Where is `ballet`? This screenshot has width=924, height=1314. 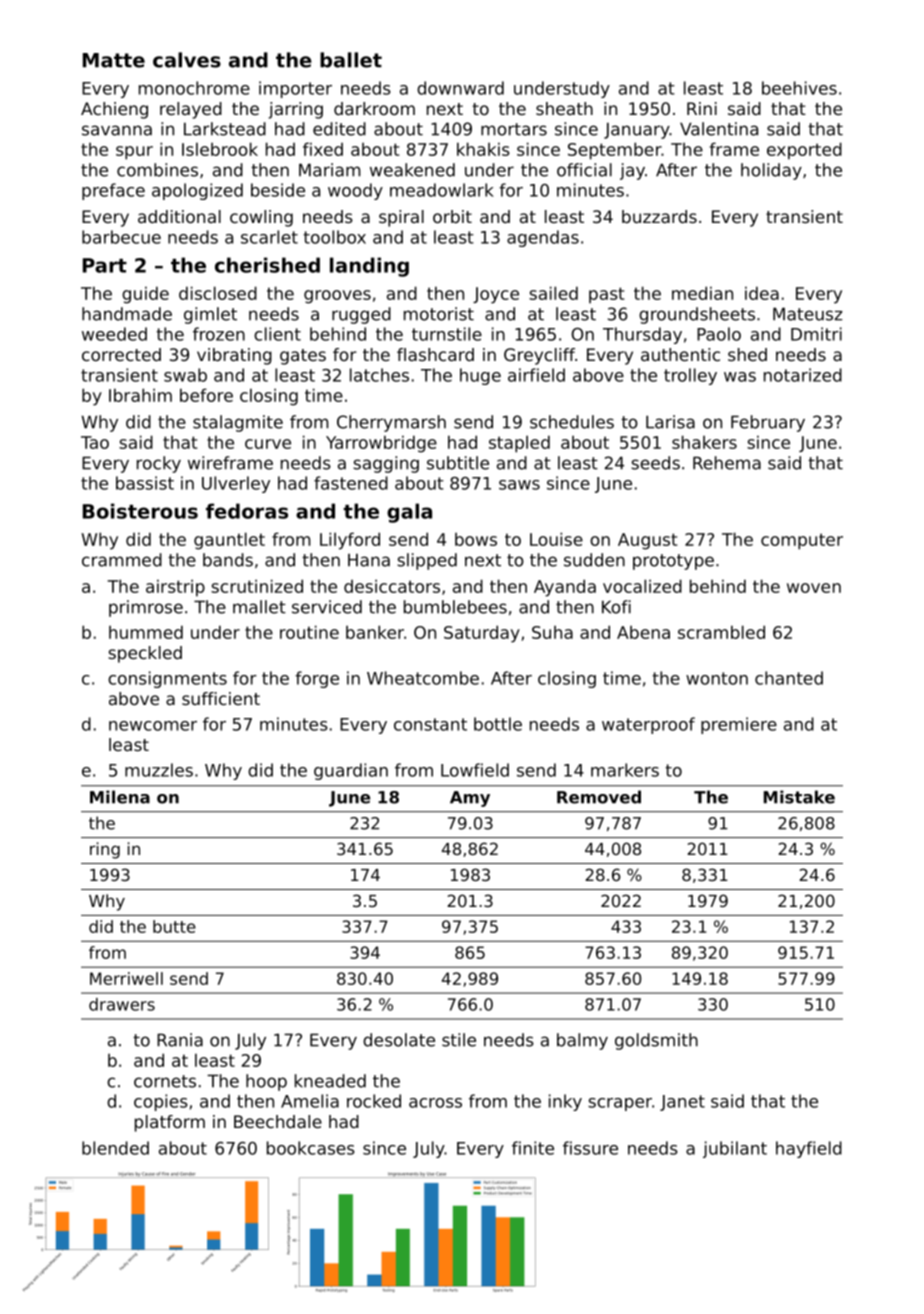 ballet is located at coordinates (351, 60).
